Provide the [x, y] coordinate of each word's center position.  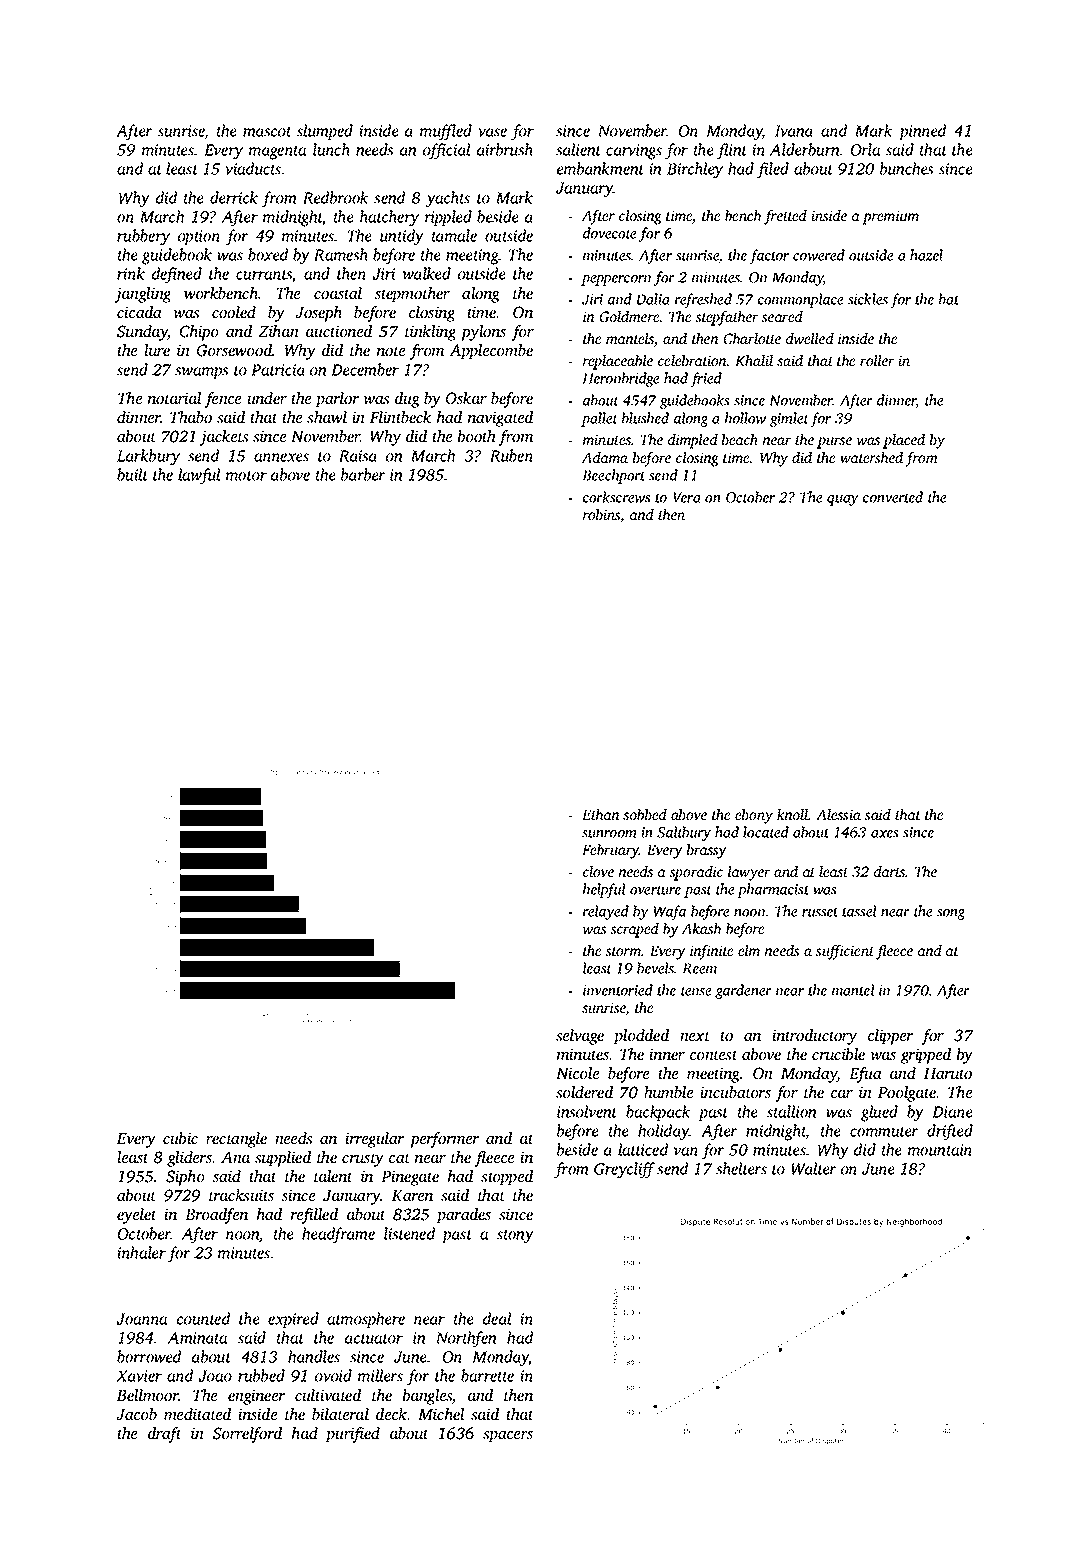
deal [497, 1318]
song [951, 914]
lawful [199, 476]
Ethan [601, 814]
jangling [143, 295]
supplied [283, 1159]
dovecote [610, 233]
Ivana [794, 131]
